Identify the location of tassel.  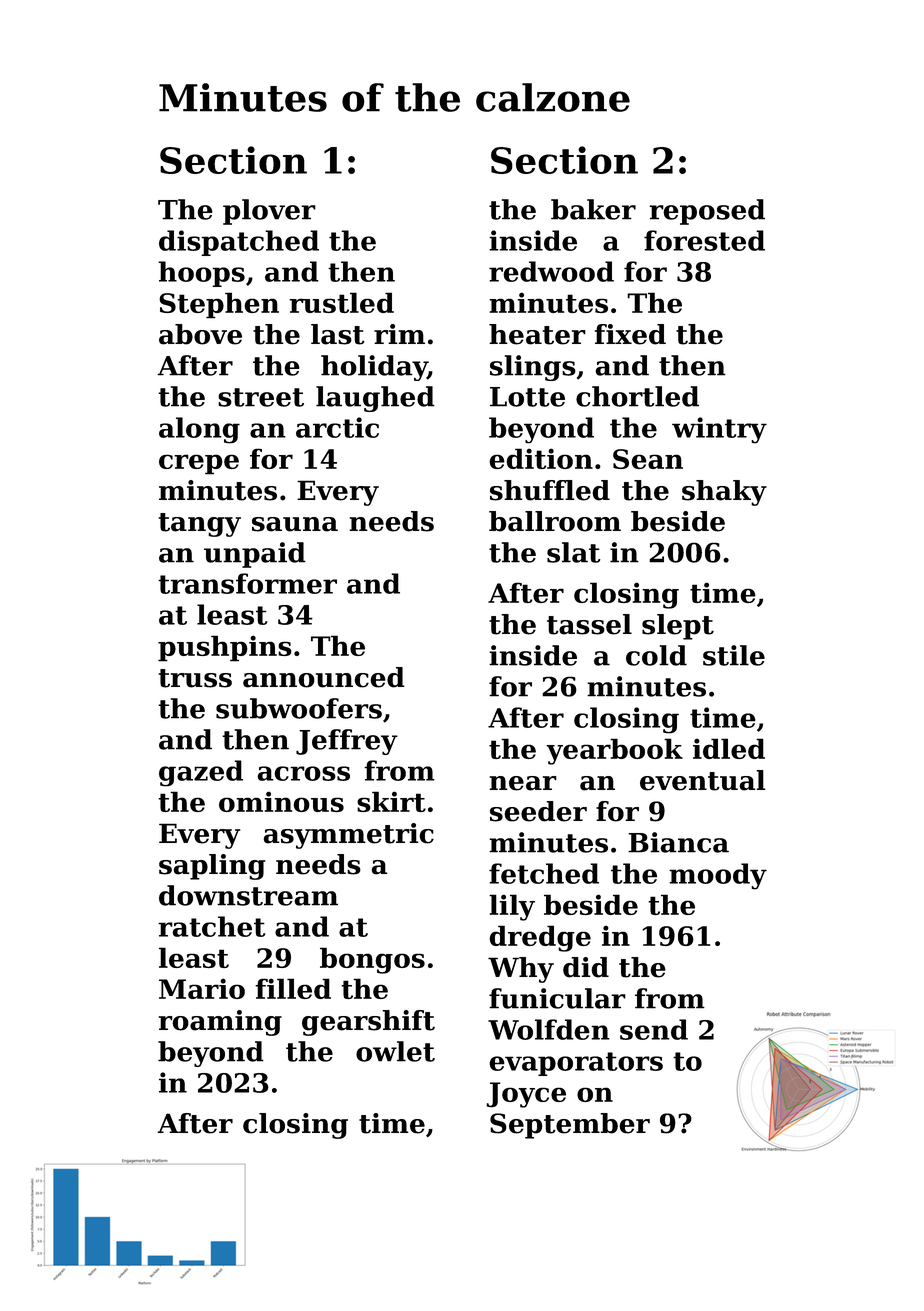
(589, 624).
